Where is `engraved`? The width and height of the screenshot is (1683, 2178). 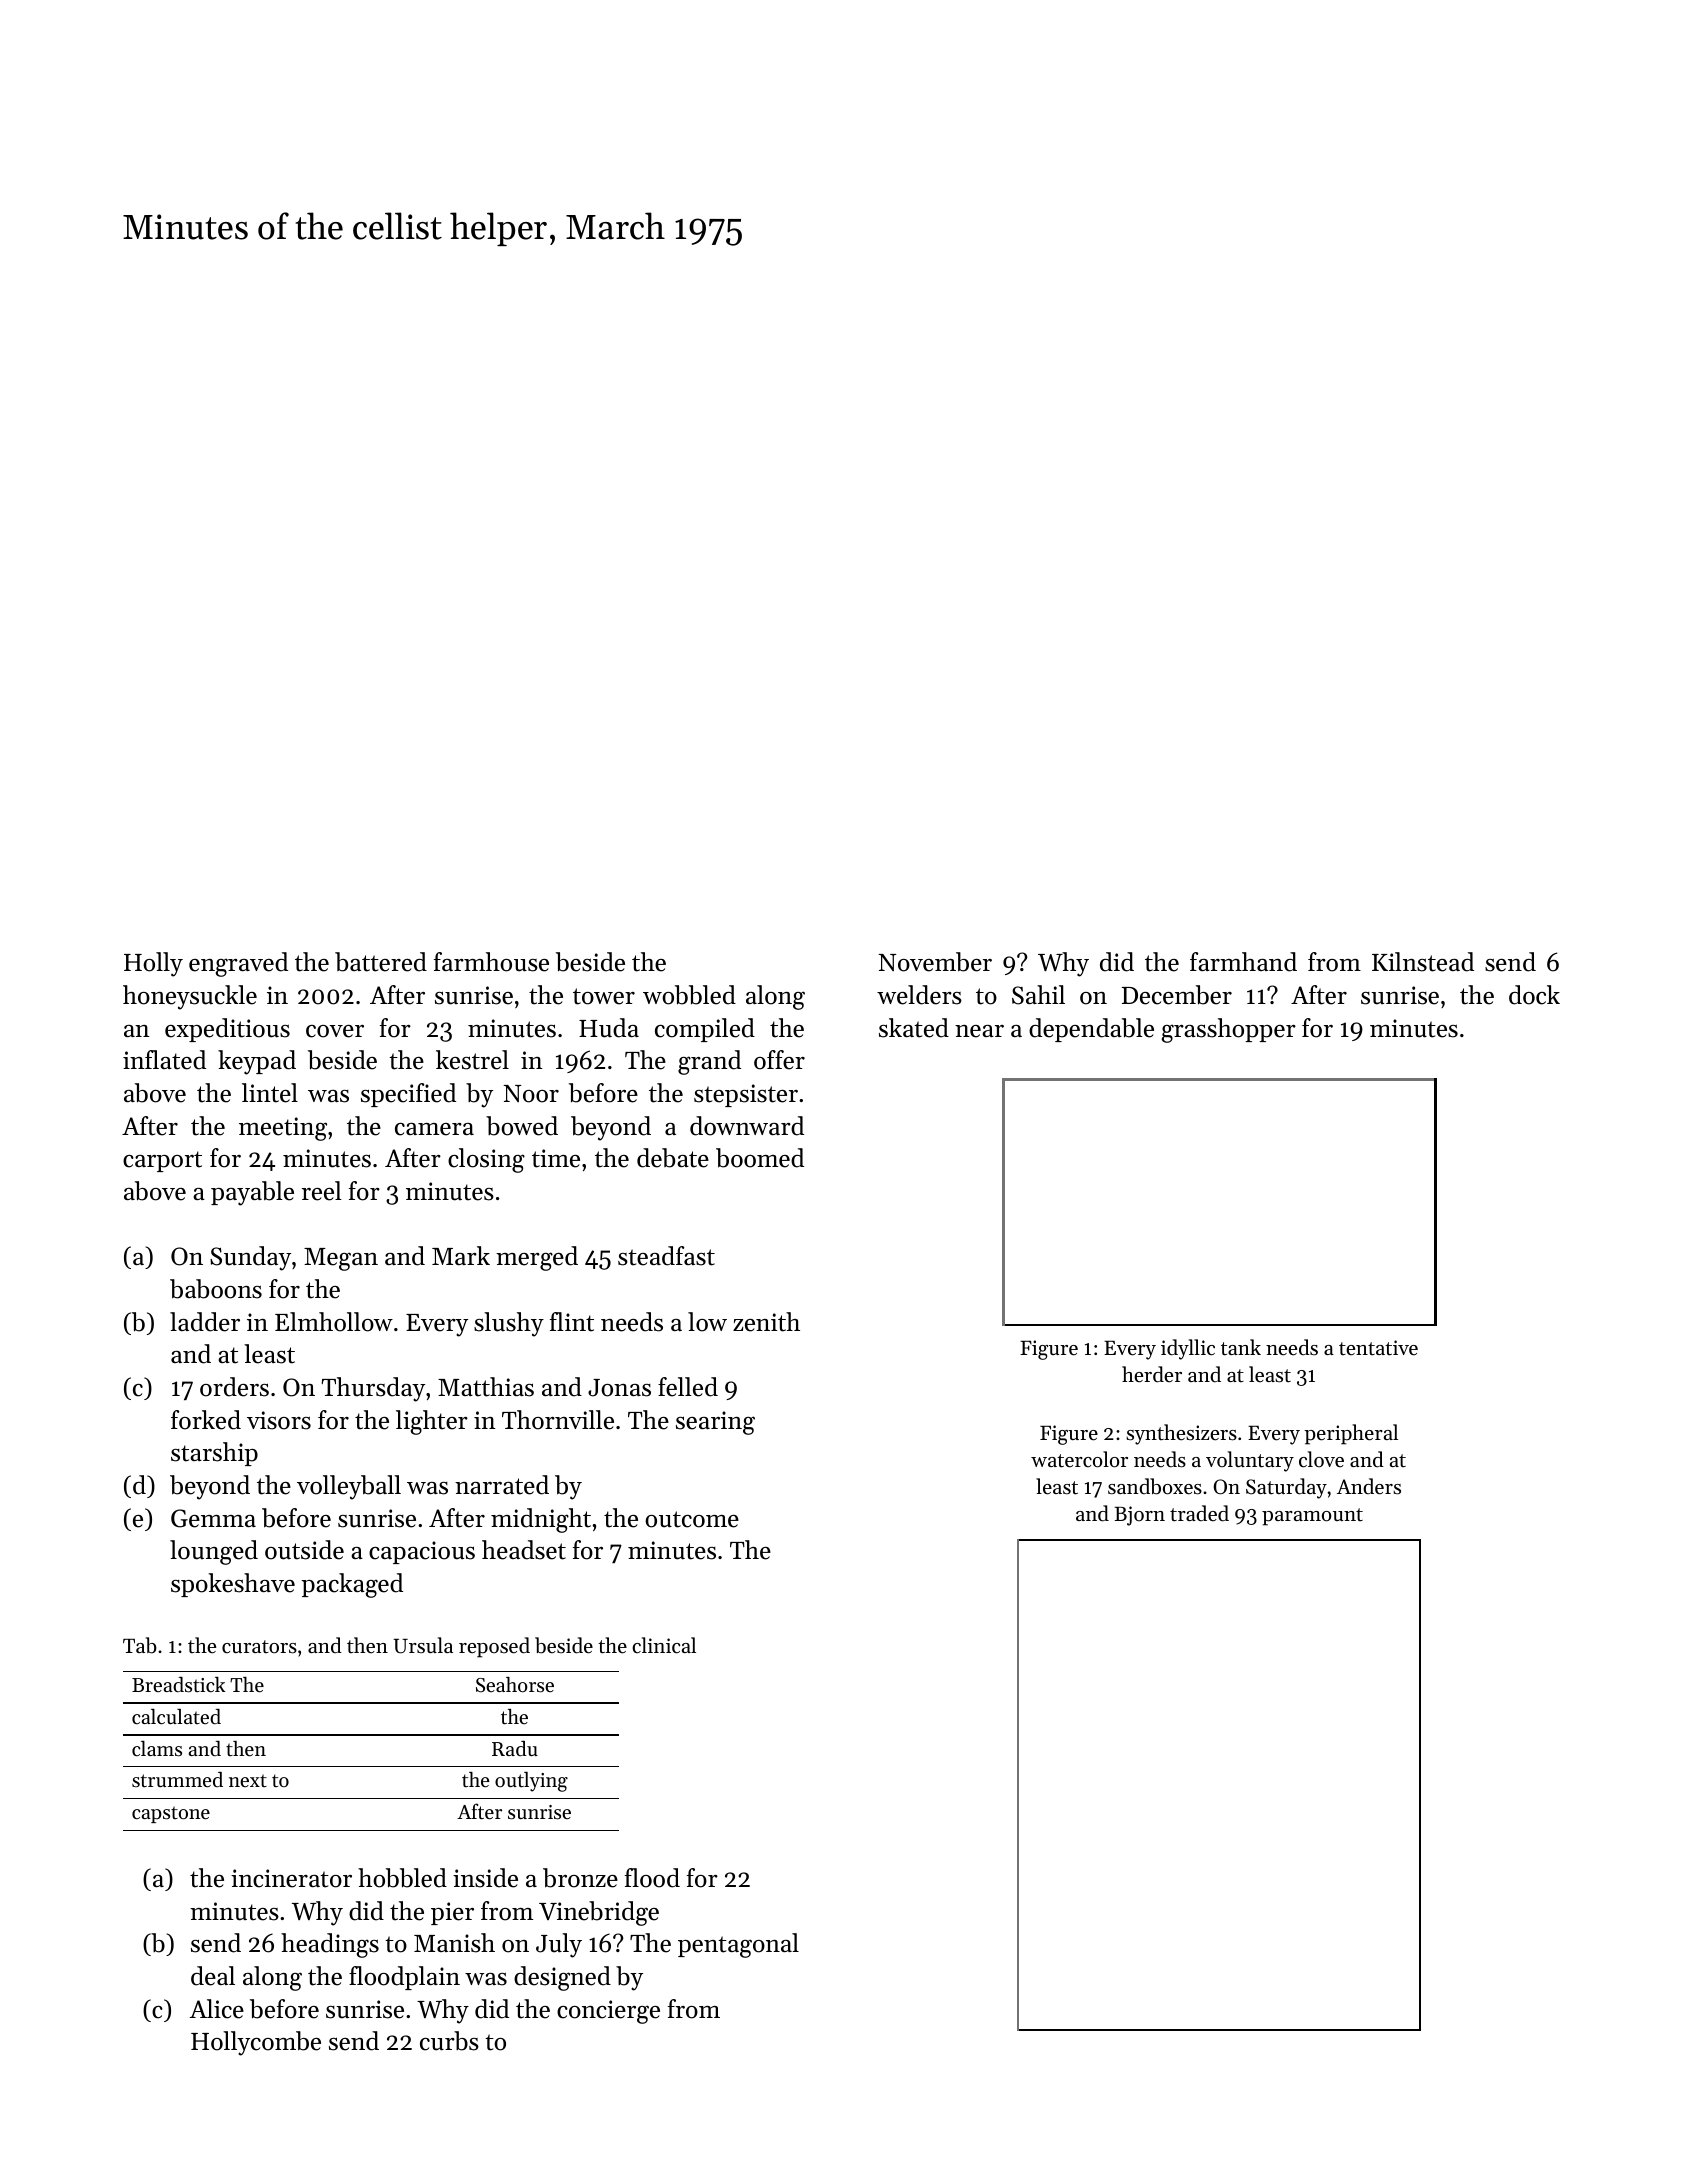
engraved is located at coordinates (238, 964).
